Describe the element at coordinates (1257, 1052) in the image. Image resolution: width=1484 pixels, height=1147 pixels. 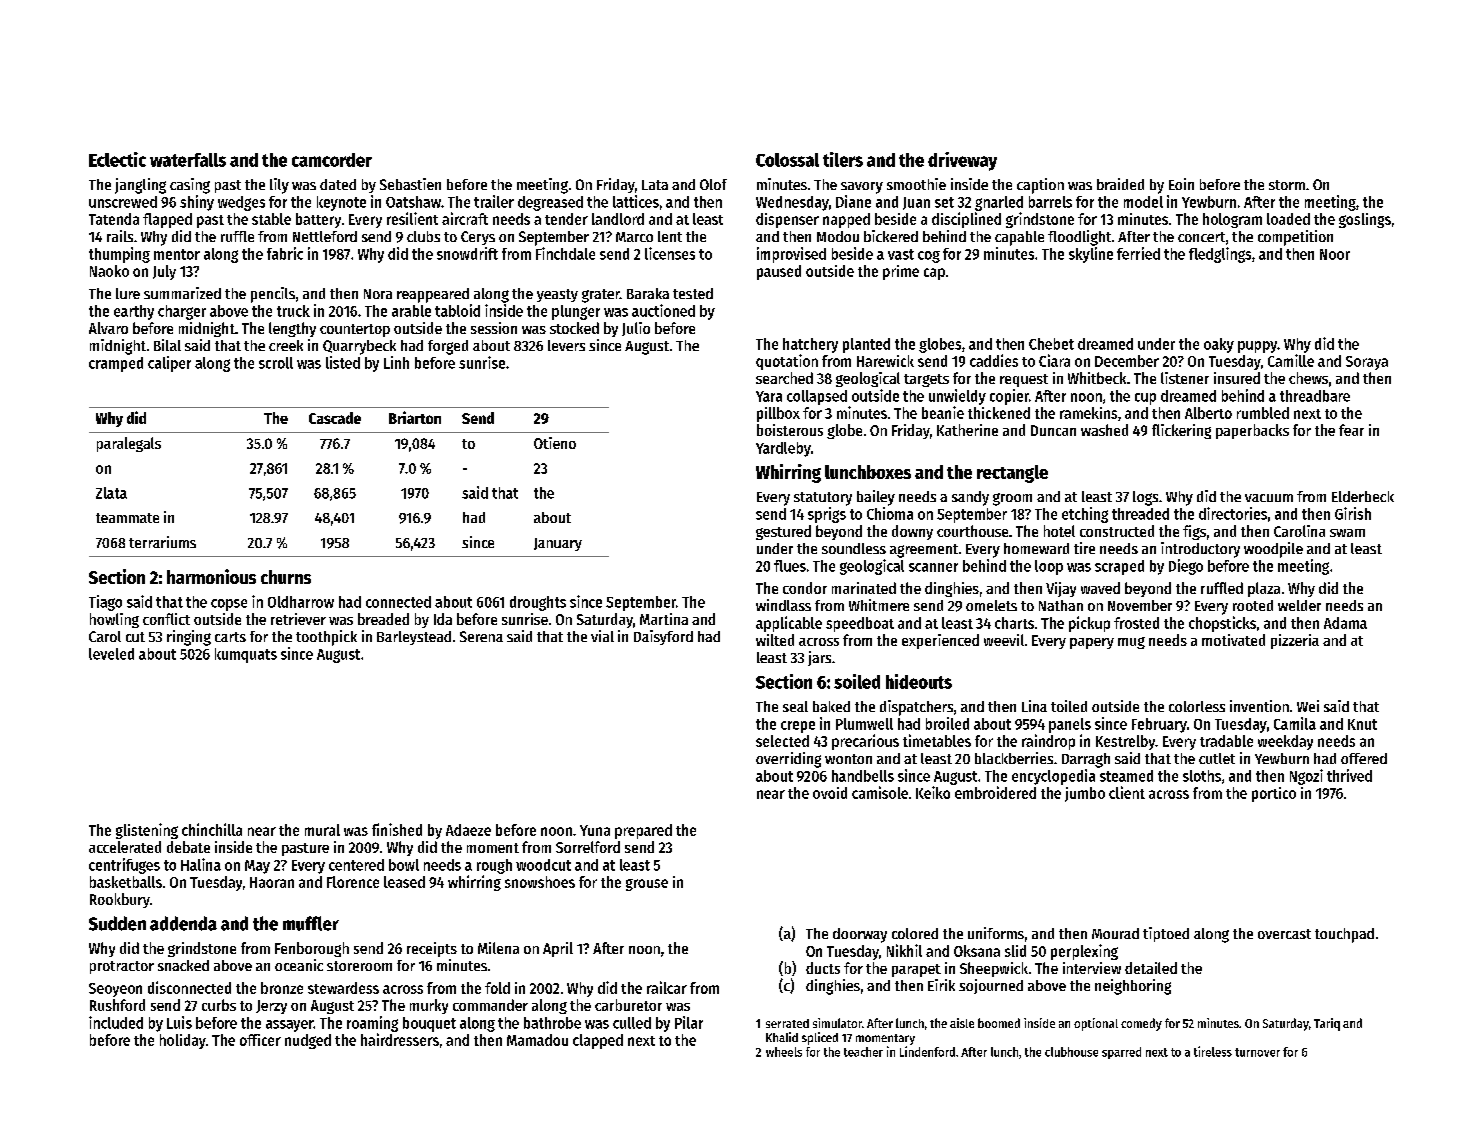
I see `turnover` at that location.
